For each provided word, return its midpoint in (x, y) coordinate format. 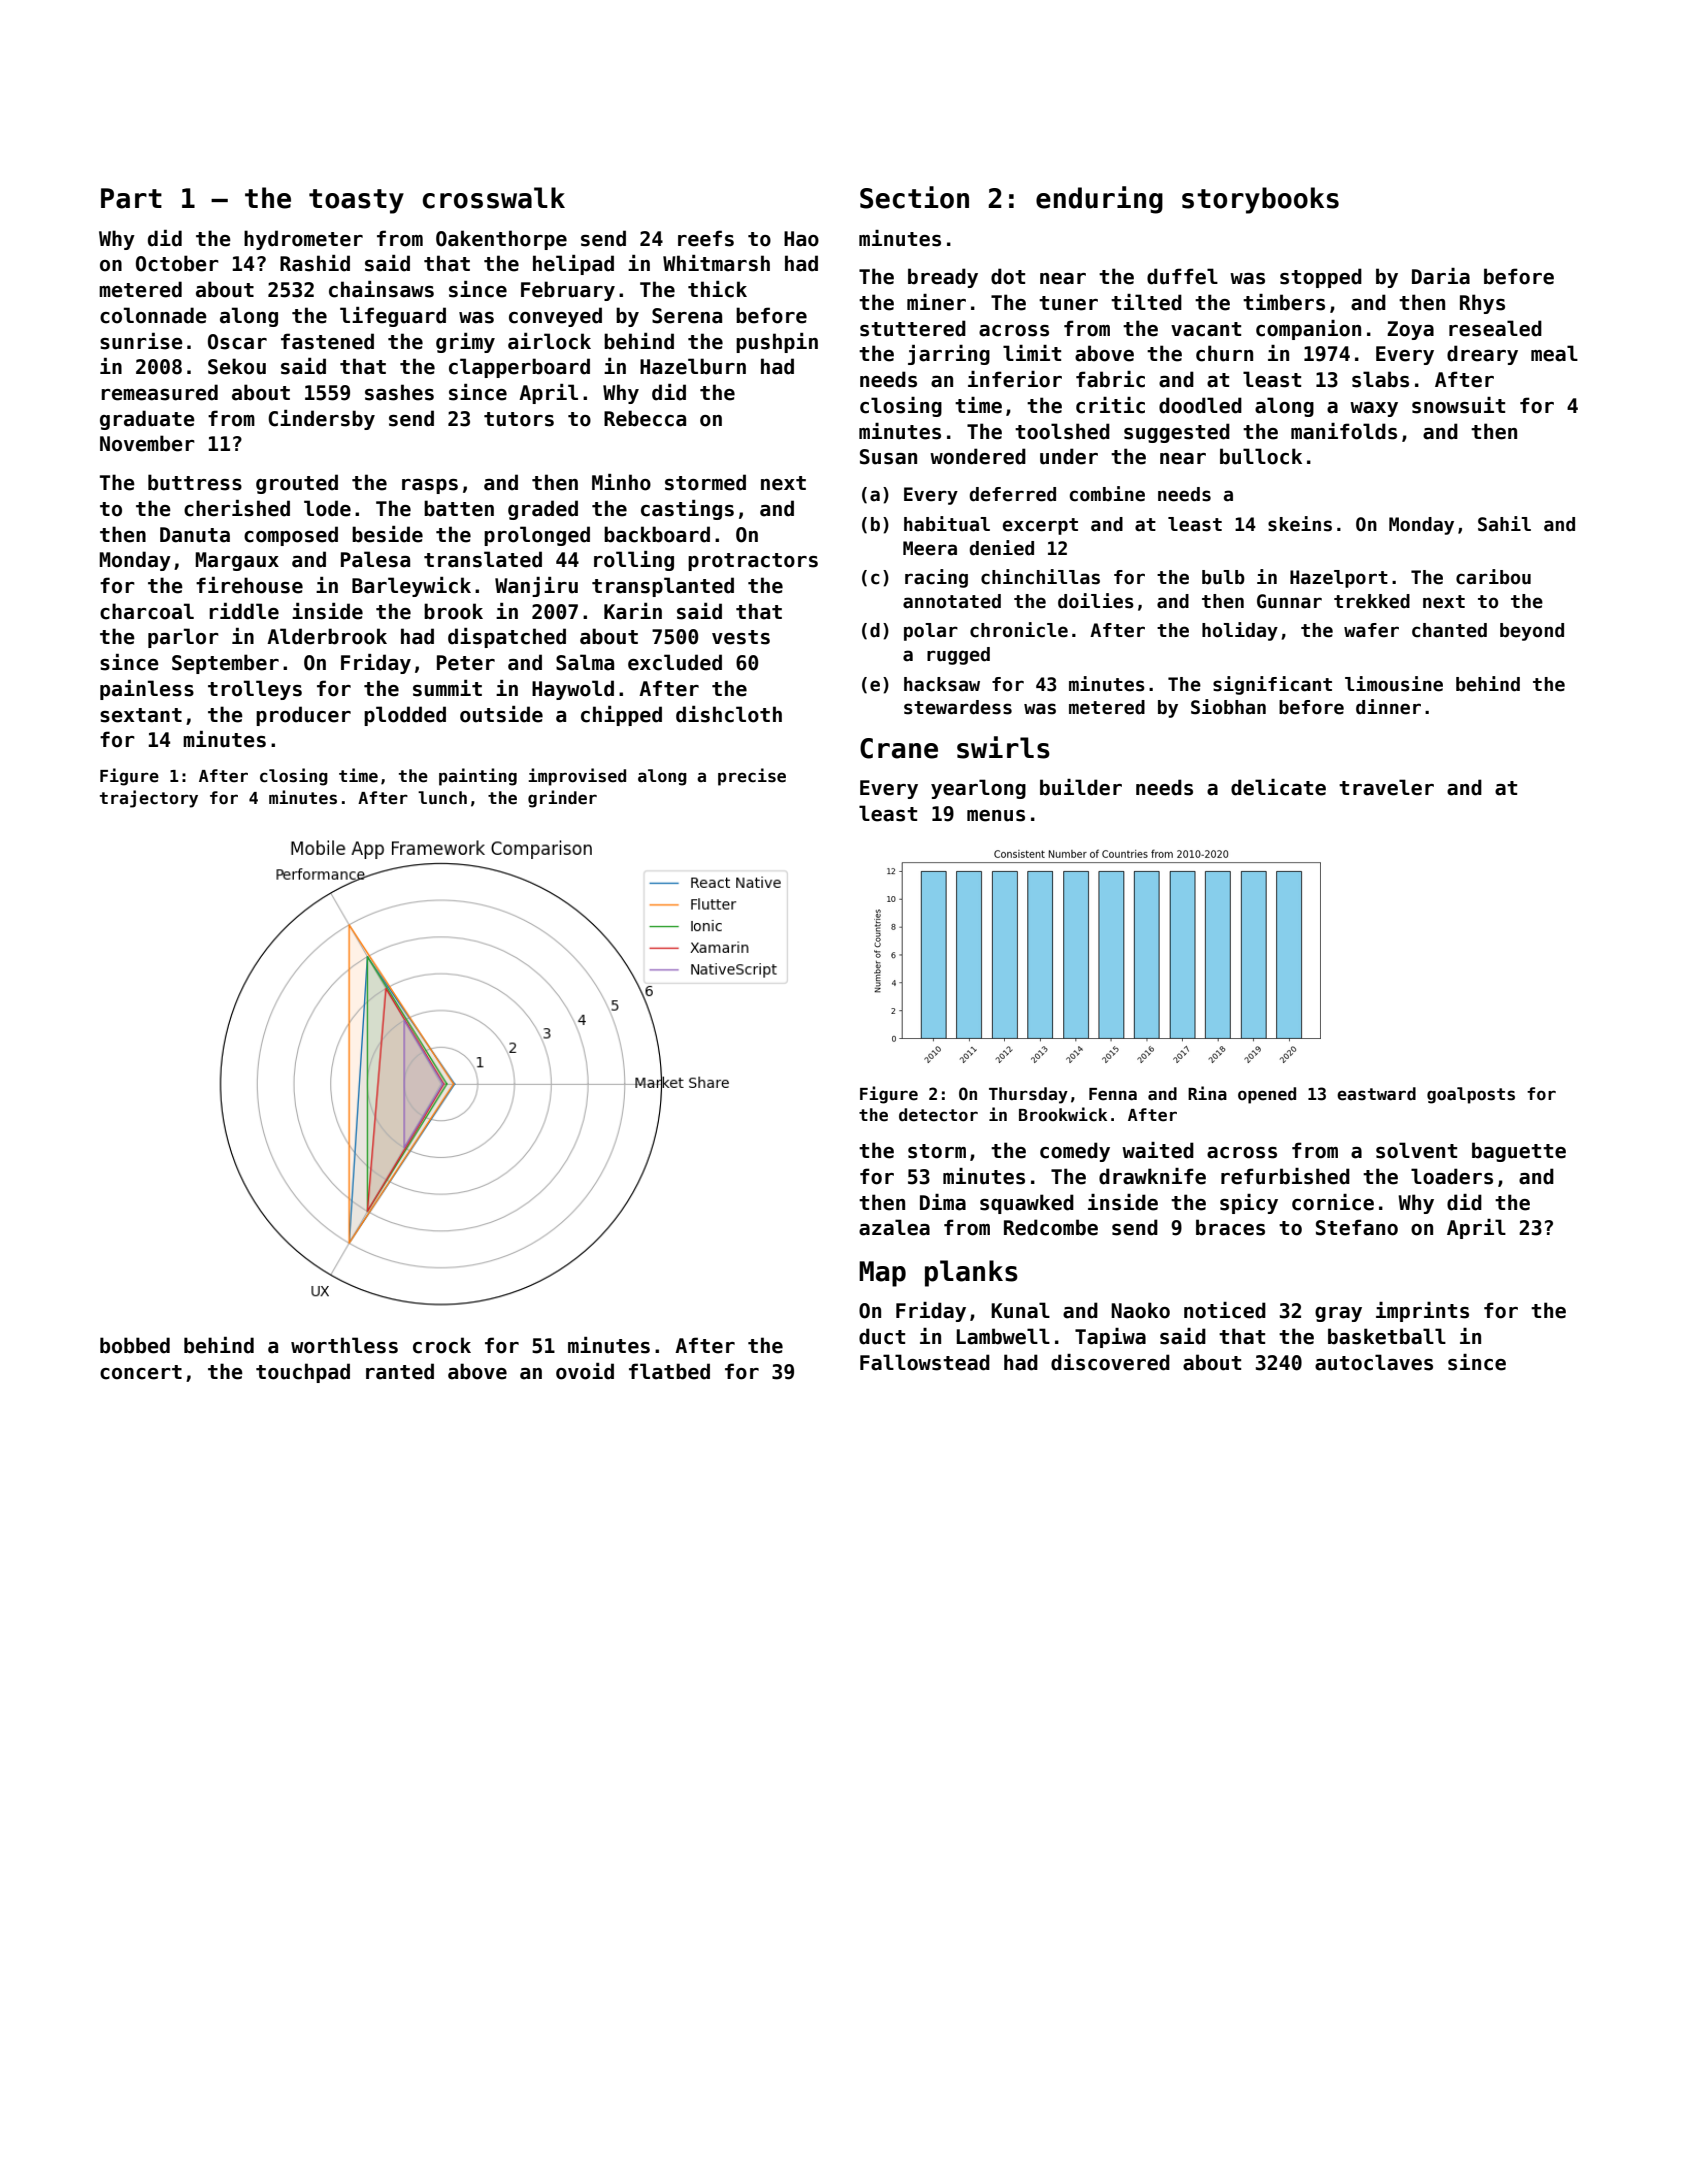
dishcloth (729, 714)
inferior (1015, 379)
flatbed (669, 1371)
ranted (400, 1371)
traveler (1386, 787)
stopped (1321, 278)
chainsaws (381, 289)
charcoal (147, 611)
